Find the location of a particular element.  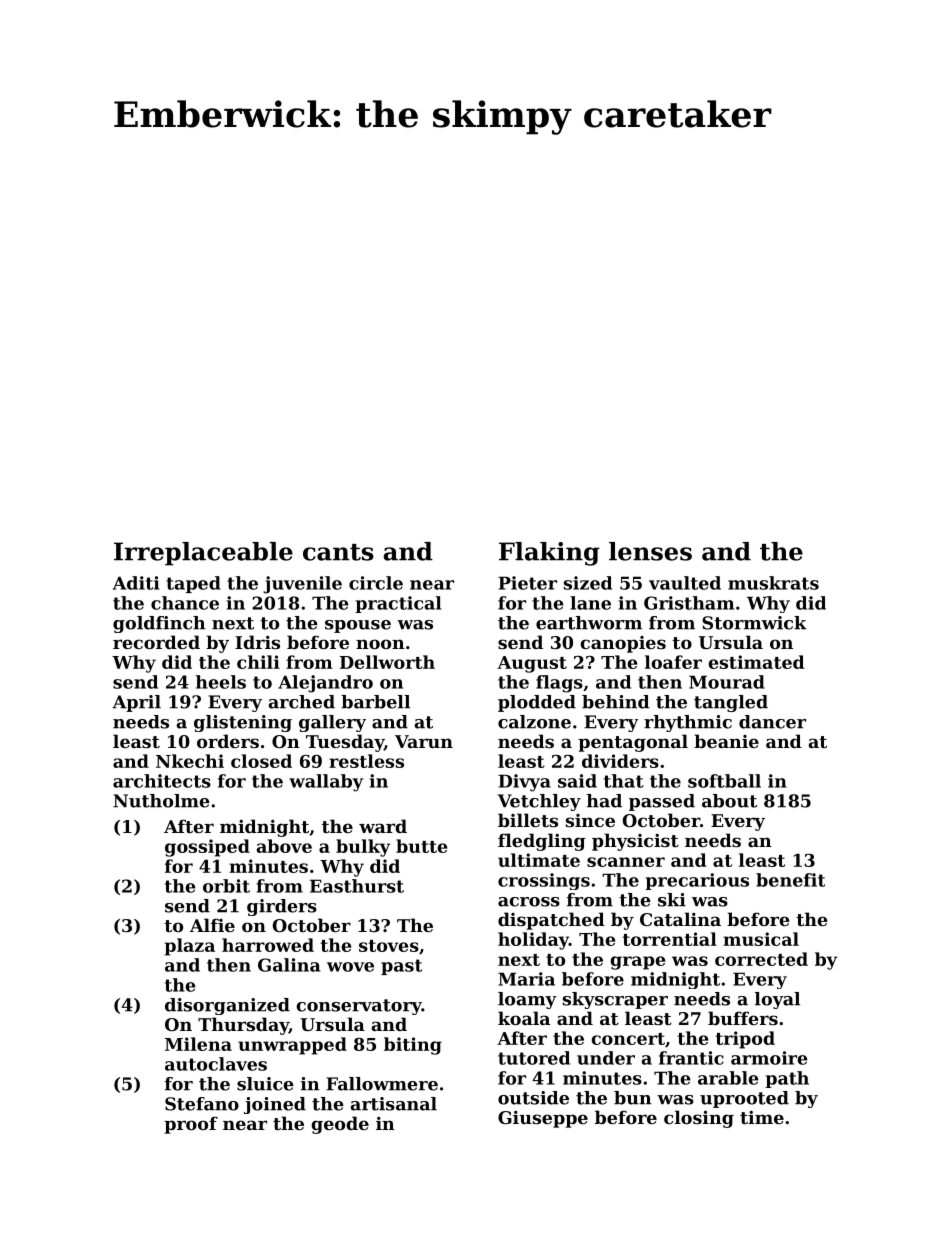

Thursday is located at coordinates (243, 1026).
